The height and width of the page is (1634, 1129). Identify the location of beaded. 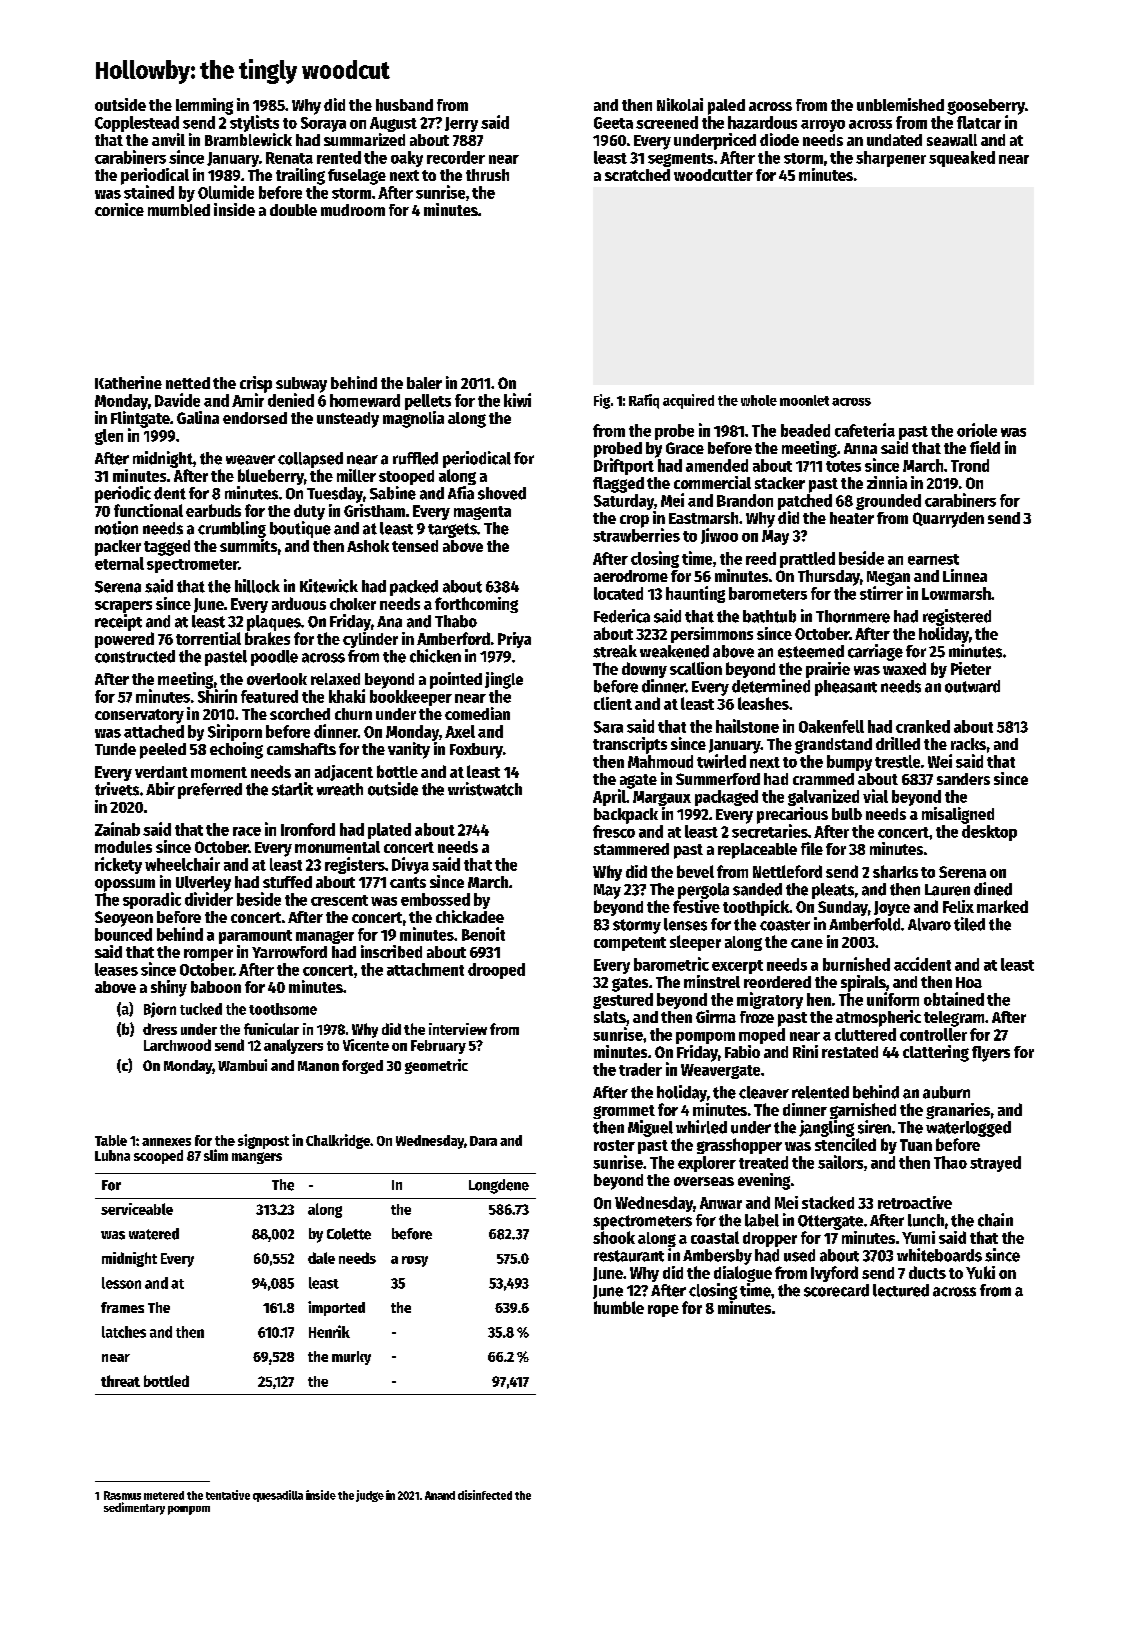
(805, 430).
